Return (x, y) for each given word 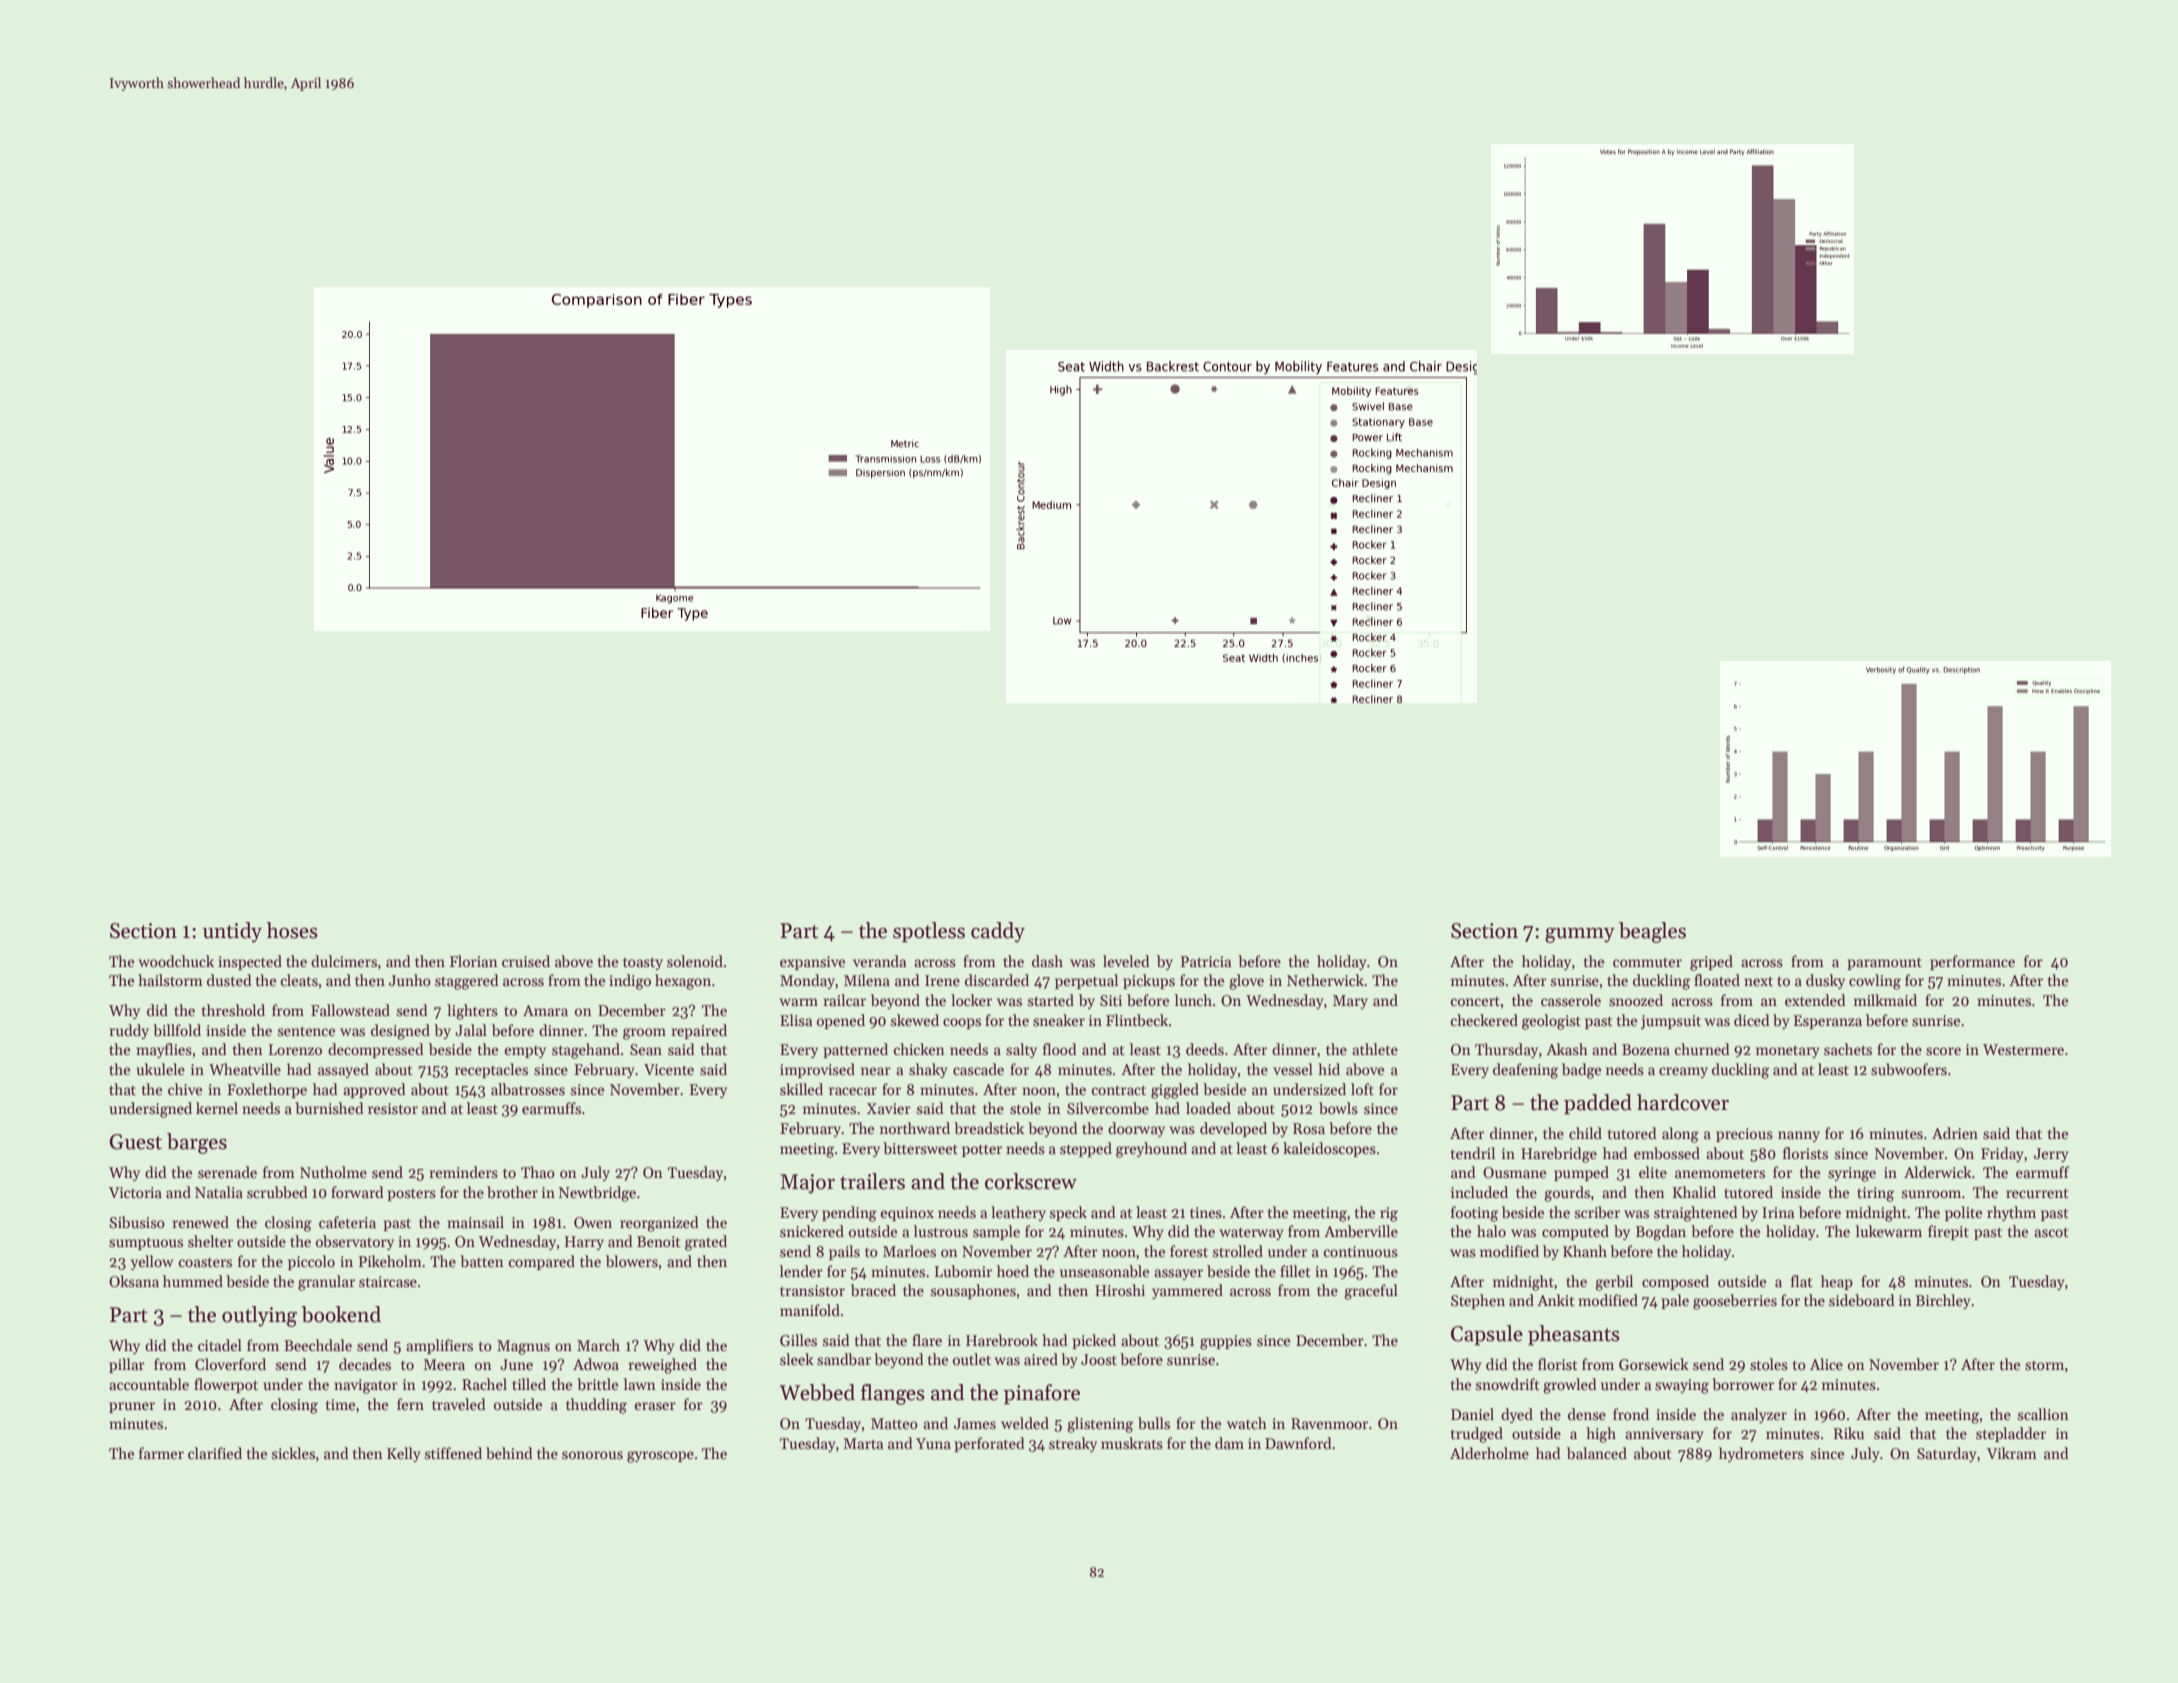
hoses (292, 930)
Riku (1849, 1433)
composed (1675, 1282)
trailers (872, 1181)
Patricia (1206, 961)
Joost (1099, 1359)
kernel (217, 1108)
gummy (1580, 935)
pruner (132, 1407)
